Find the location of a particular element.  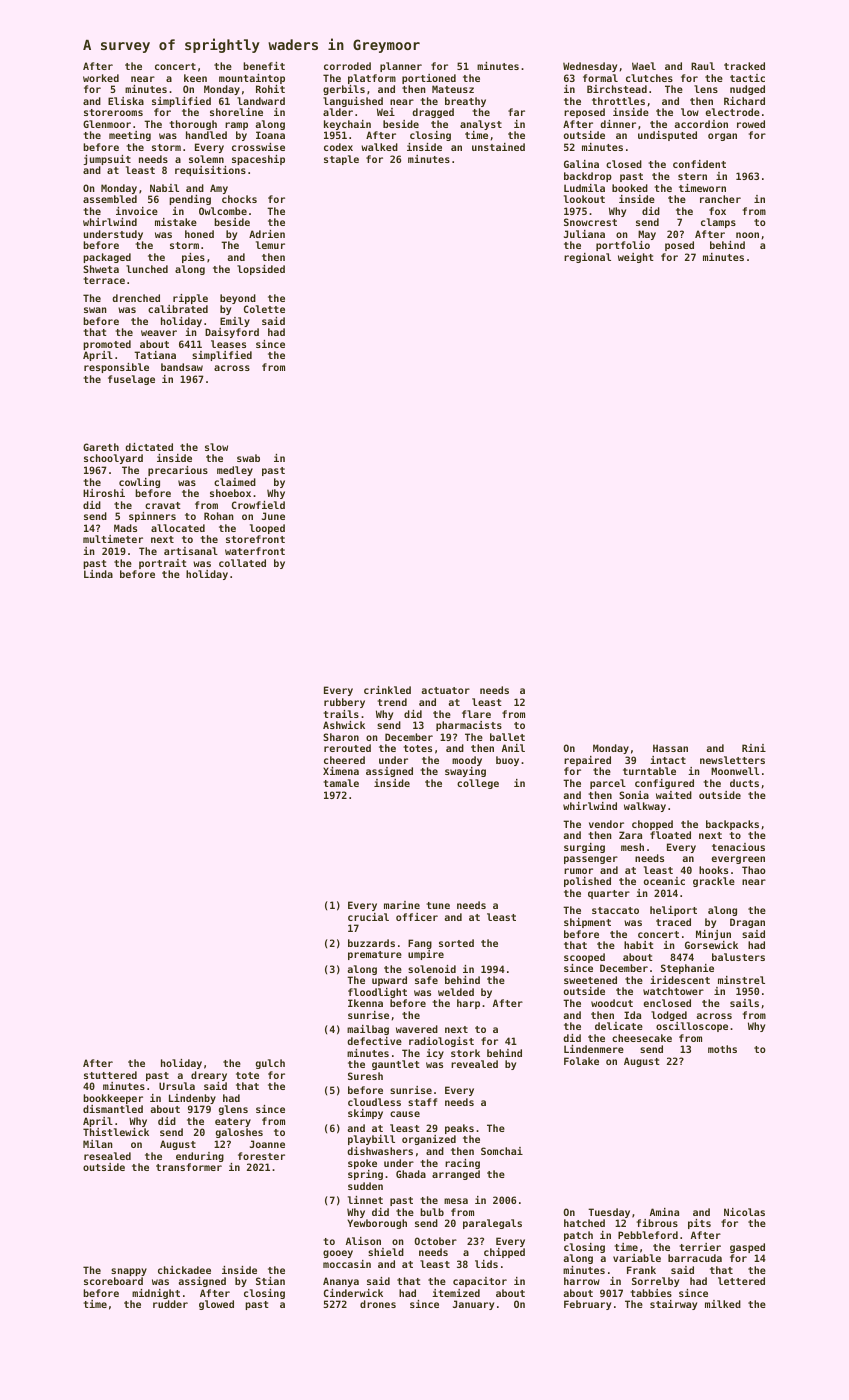

flare is located at coordinates (476, 714).
